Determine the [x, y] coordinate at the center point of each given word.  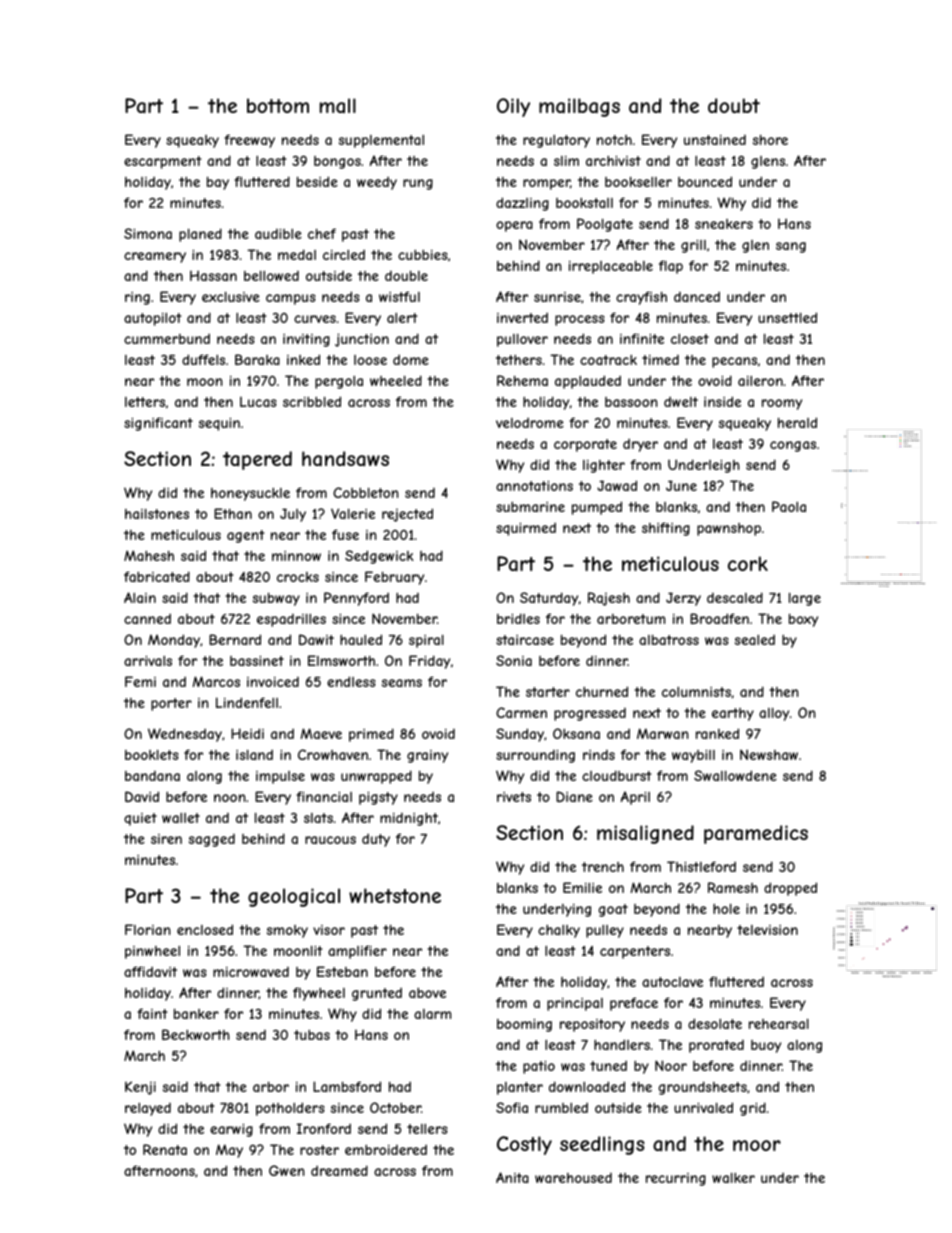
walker [733, 1177]
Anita [512, 1177]
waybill [693, 756]
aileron [760, 380]
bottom [278, 105]
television [767, 930]
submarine [530, 507]
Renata [165, 1149]
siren [166, 839]
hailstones [157, 513]
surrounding [535, 756]
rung [418, 184]
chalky [559, 931]
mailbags [579, 107]
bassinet [257, 660]
